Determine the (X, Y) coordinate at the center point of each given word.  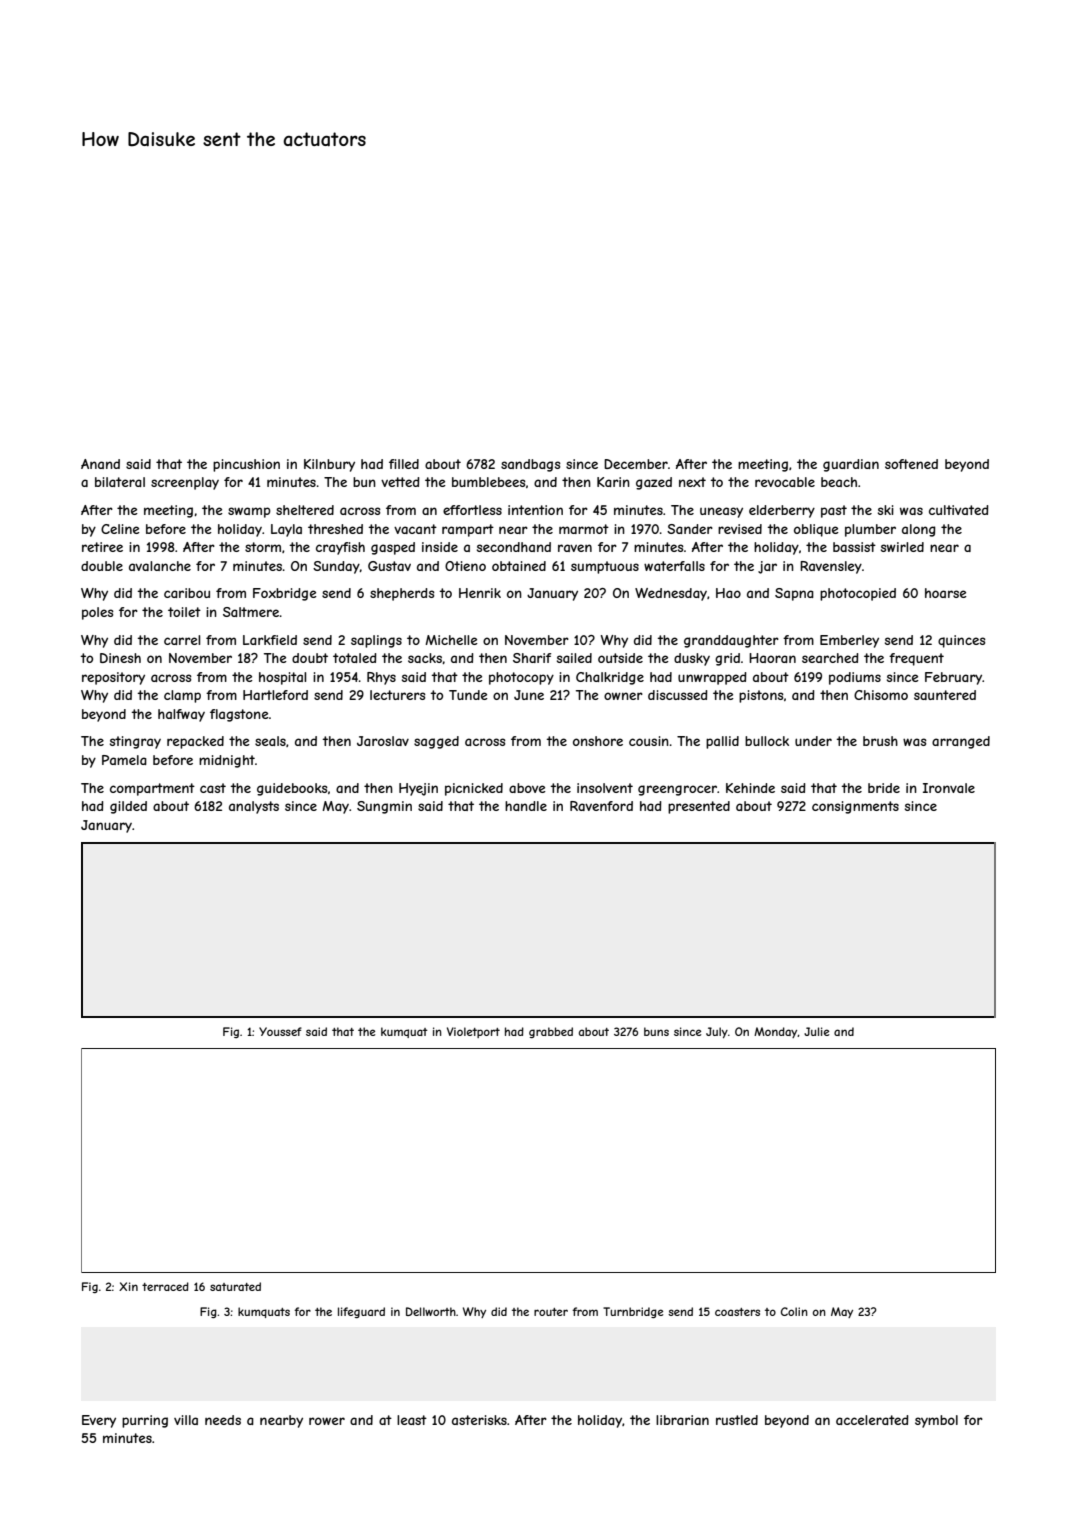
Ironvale (949, 788)
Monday (776, 1032)
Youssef (280, 1031)
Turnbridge (633, 1312)
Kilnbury (329, 465)
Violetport (473, 1032)
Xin (128, 1286)
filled (404, 464)
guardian (851, 465)
